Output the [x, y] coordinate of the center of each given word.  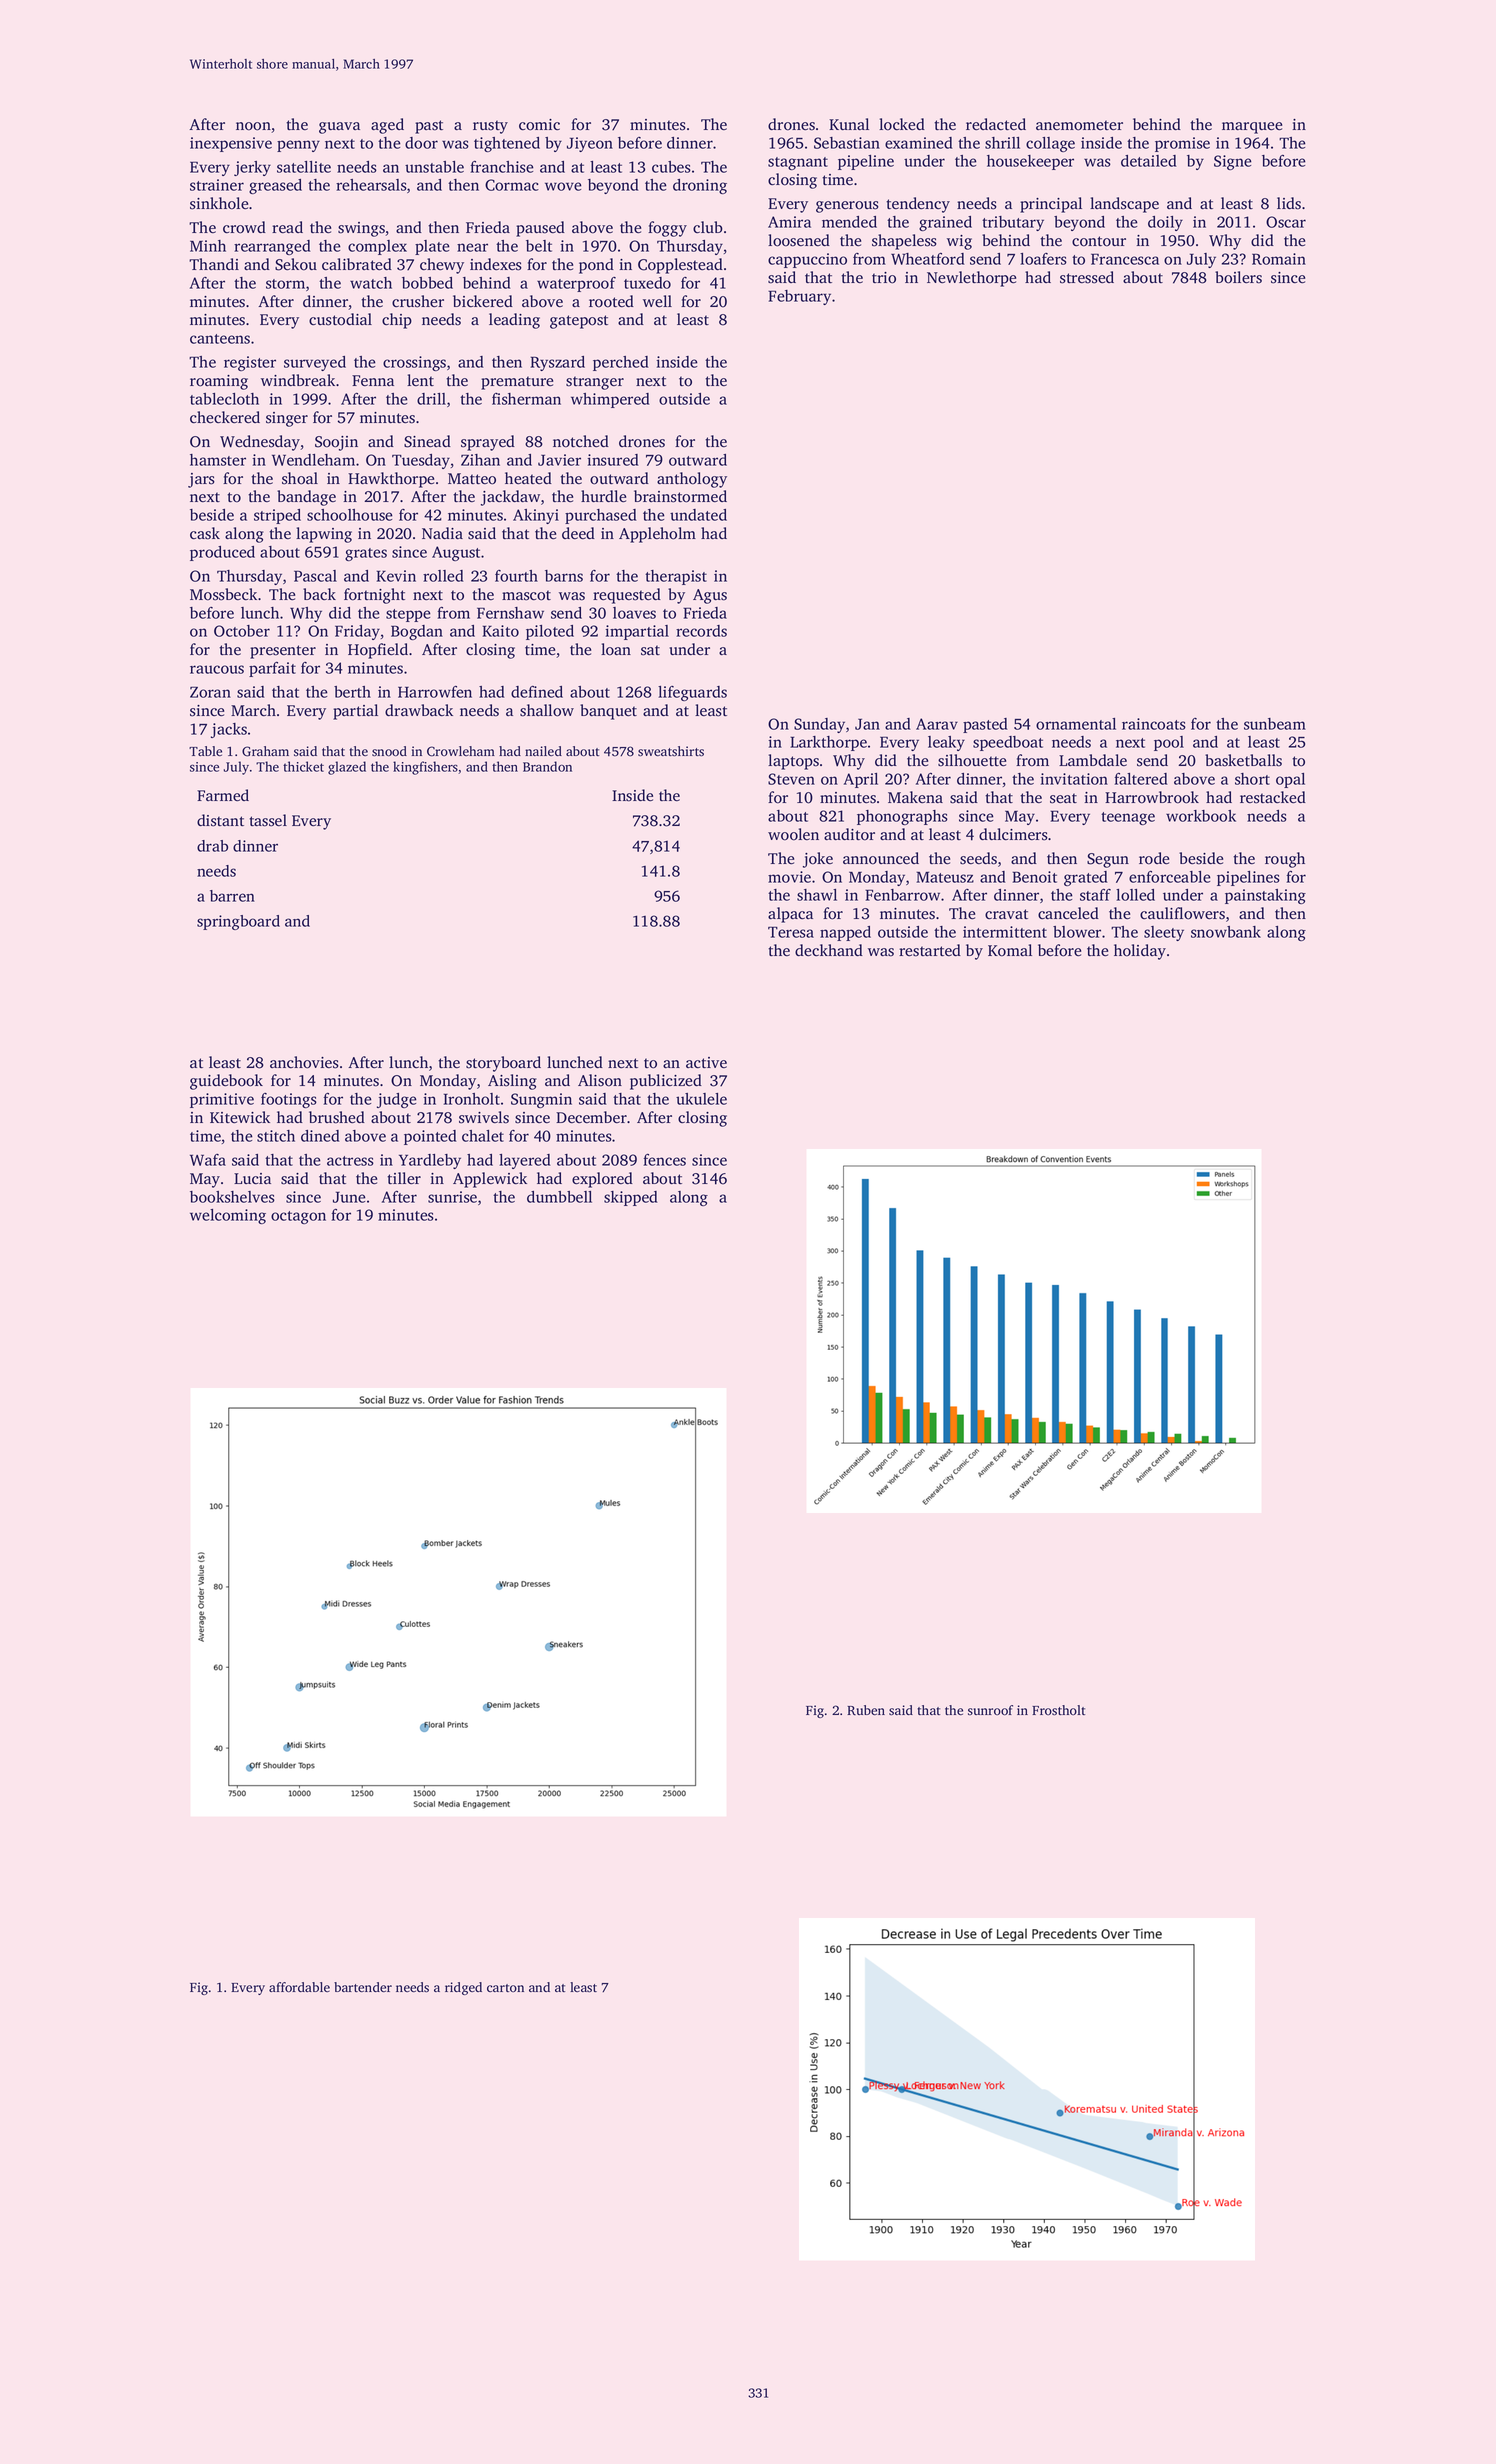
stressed [1087, 277]
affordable [299, 1987]
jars [201, 480]
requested [627, 596]
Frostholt [1058, 1710]
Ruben [866, 1710]
